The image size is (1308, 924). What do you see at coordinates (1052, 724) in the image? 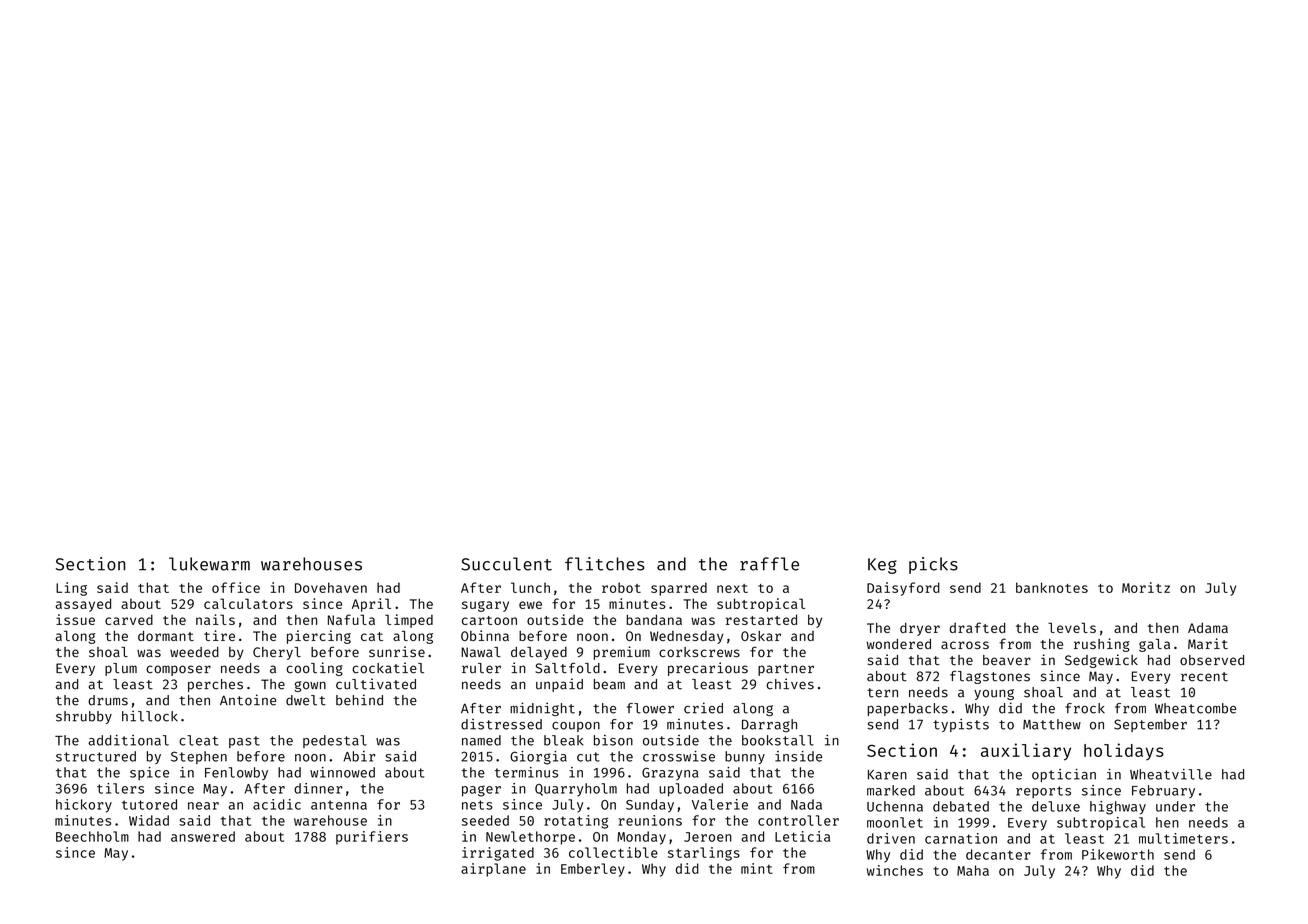
I see `Matthew` at bounding box center [1052, 724].
